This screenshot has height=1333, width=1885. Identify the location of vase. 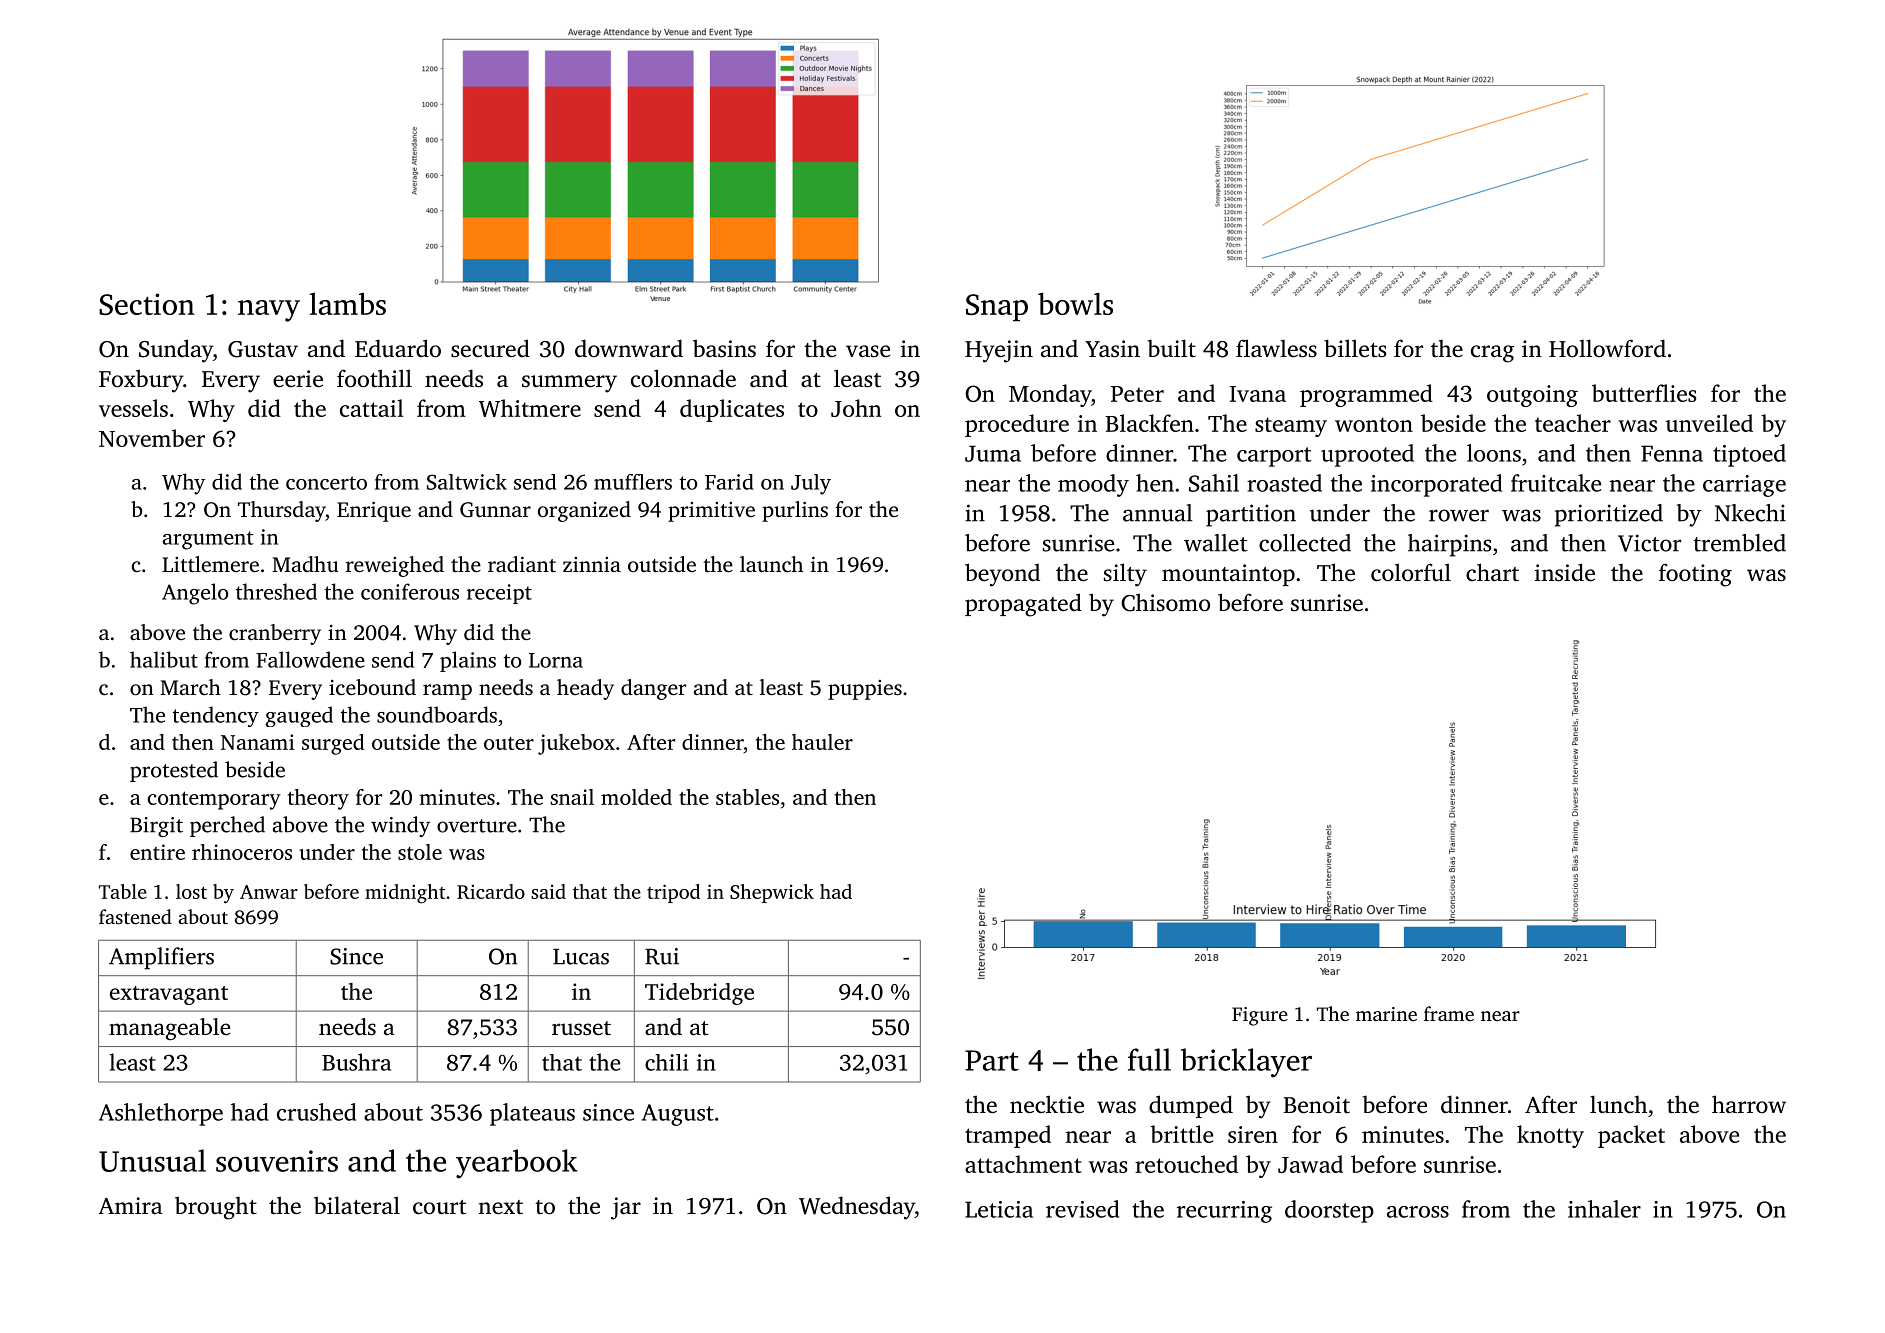
(868, 351).
